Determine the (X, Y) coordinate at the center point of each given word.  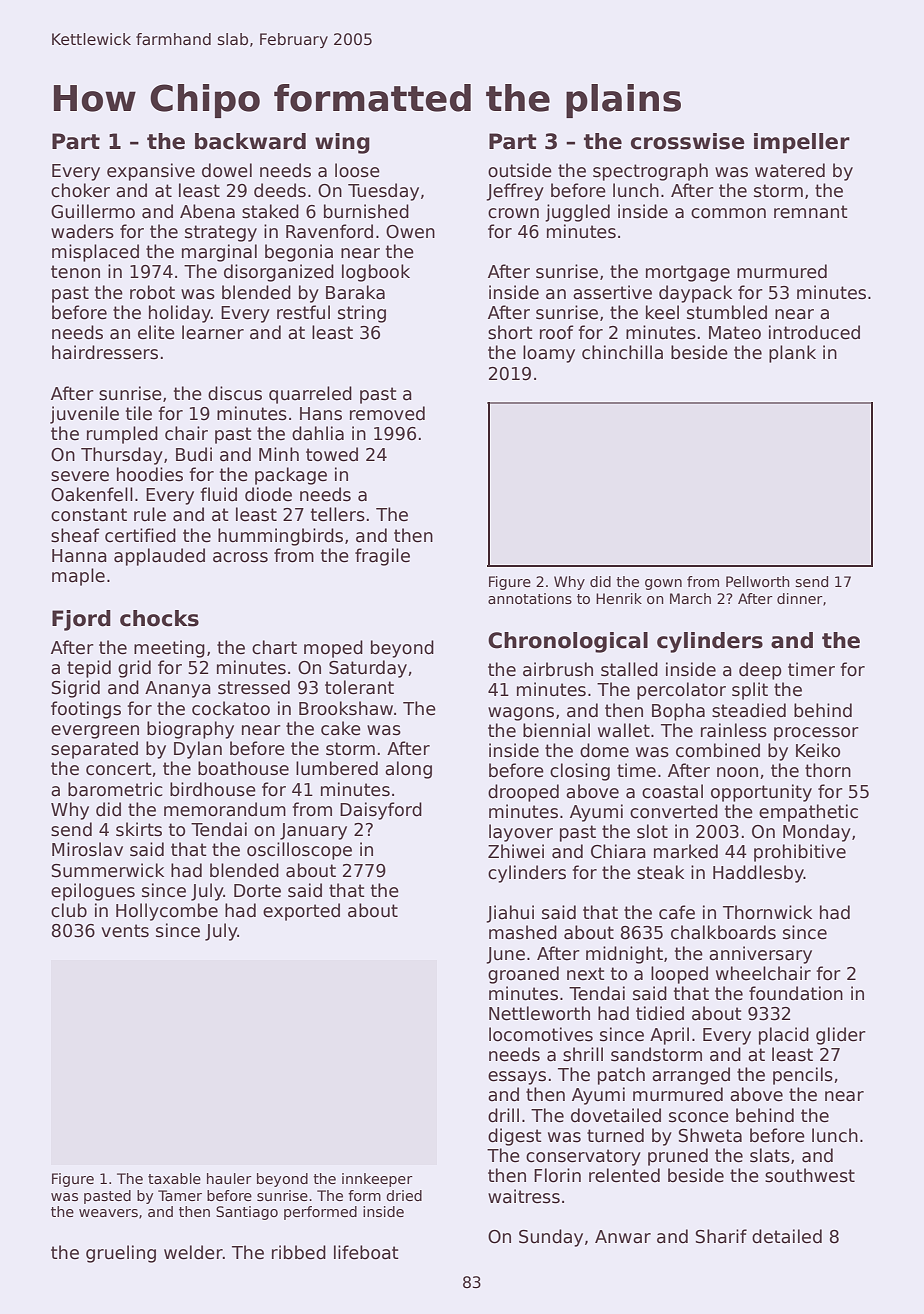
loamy (549, 354)
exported (301, 912)
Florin (557, 1175)
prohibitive (800, 853)
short (510, 332)
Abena (207, 211)
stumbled (727, 312)
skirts (139, 829)
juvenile (84, 415)
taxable (174, 1178)
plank (792, 354)
